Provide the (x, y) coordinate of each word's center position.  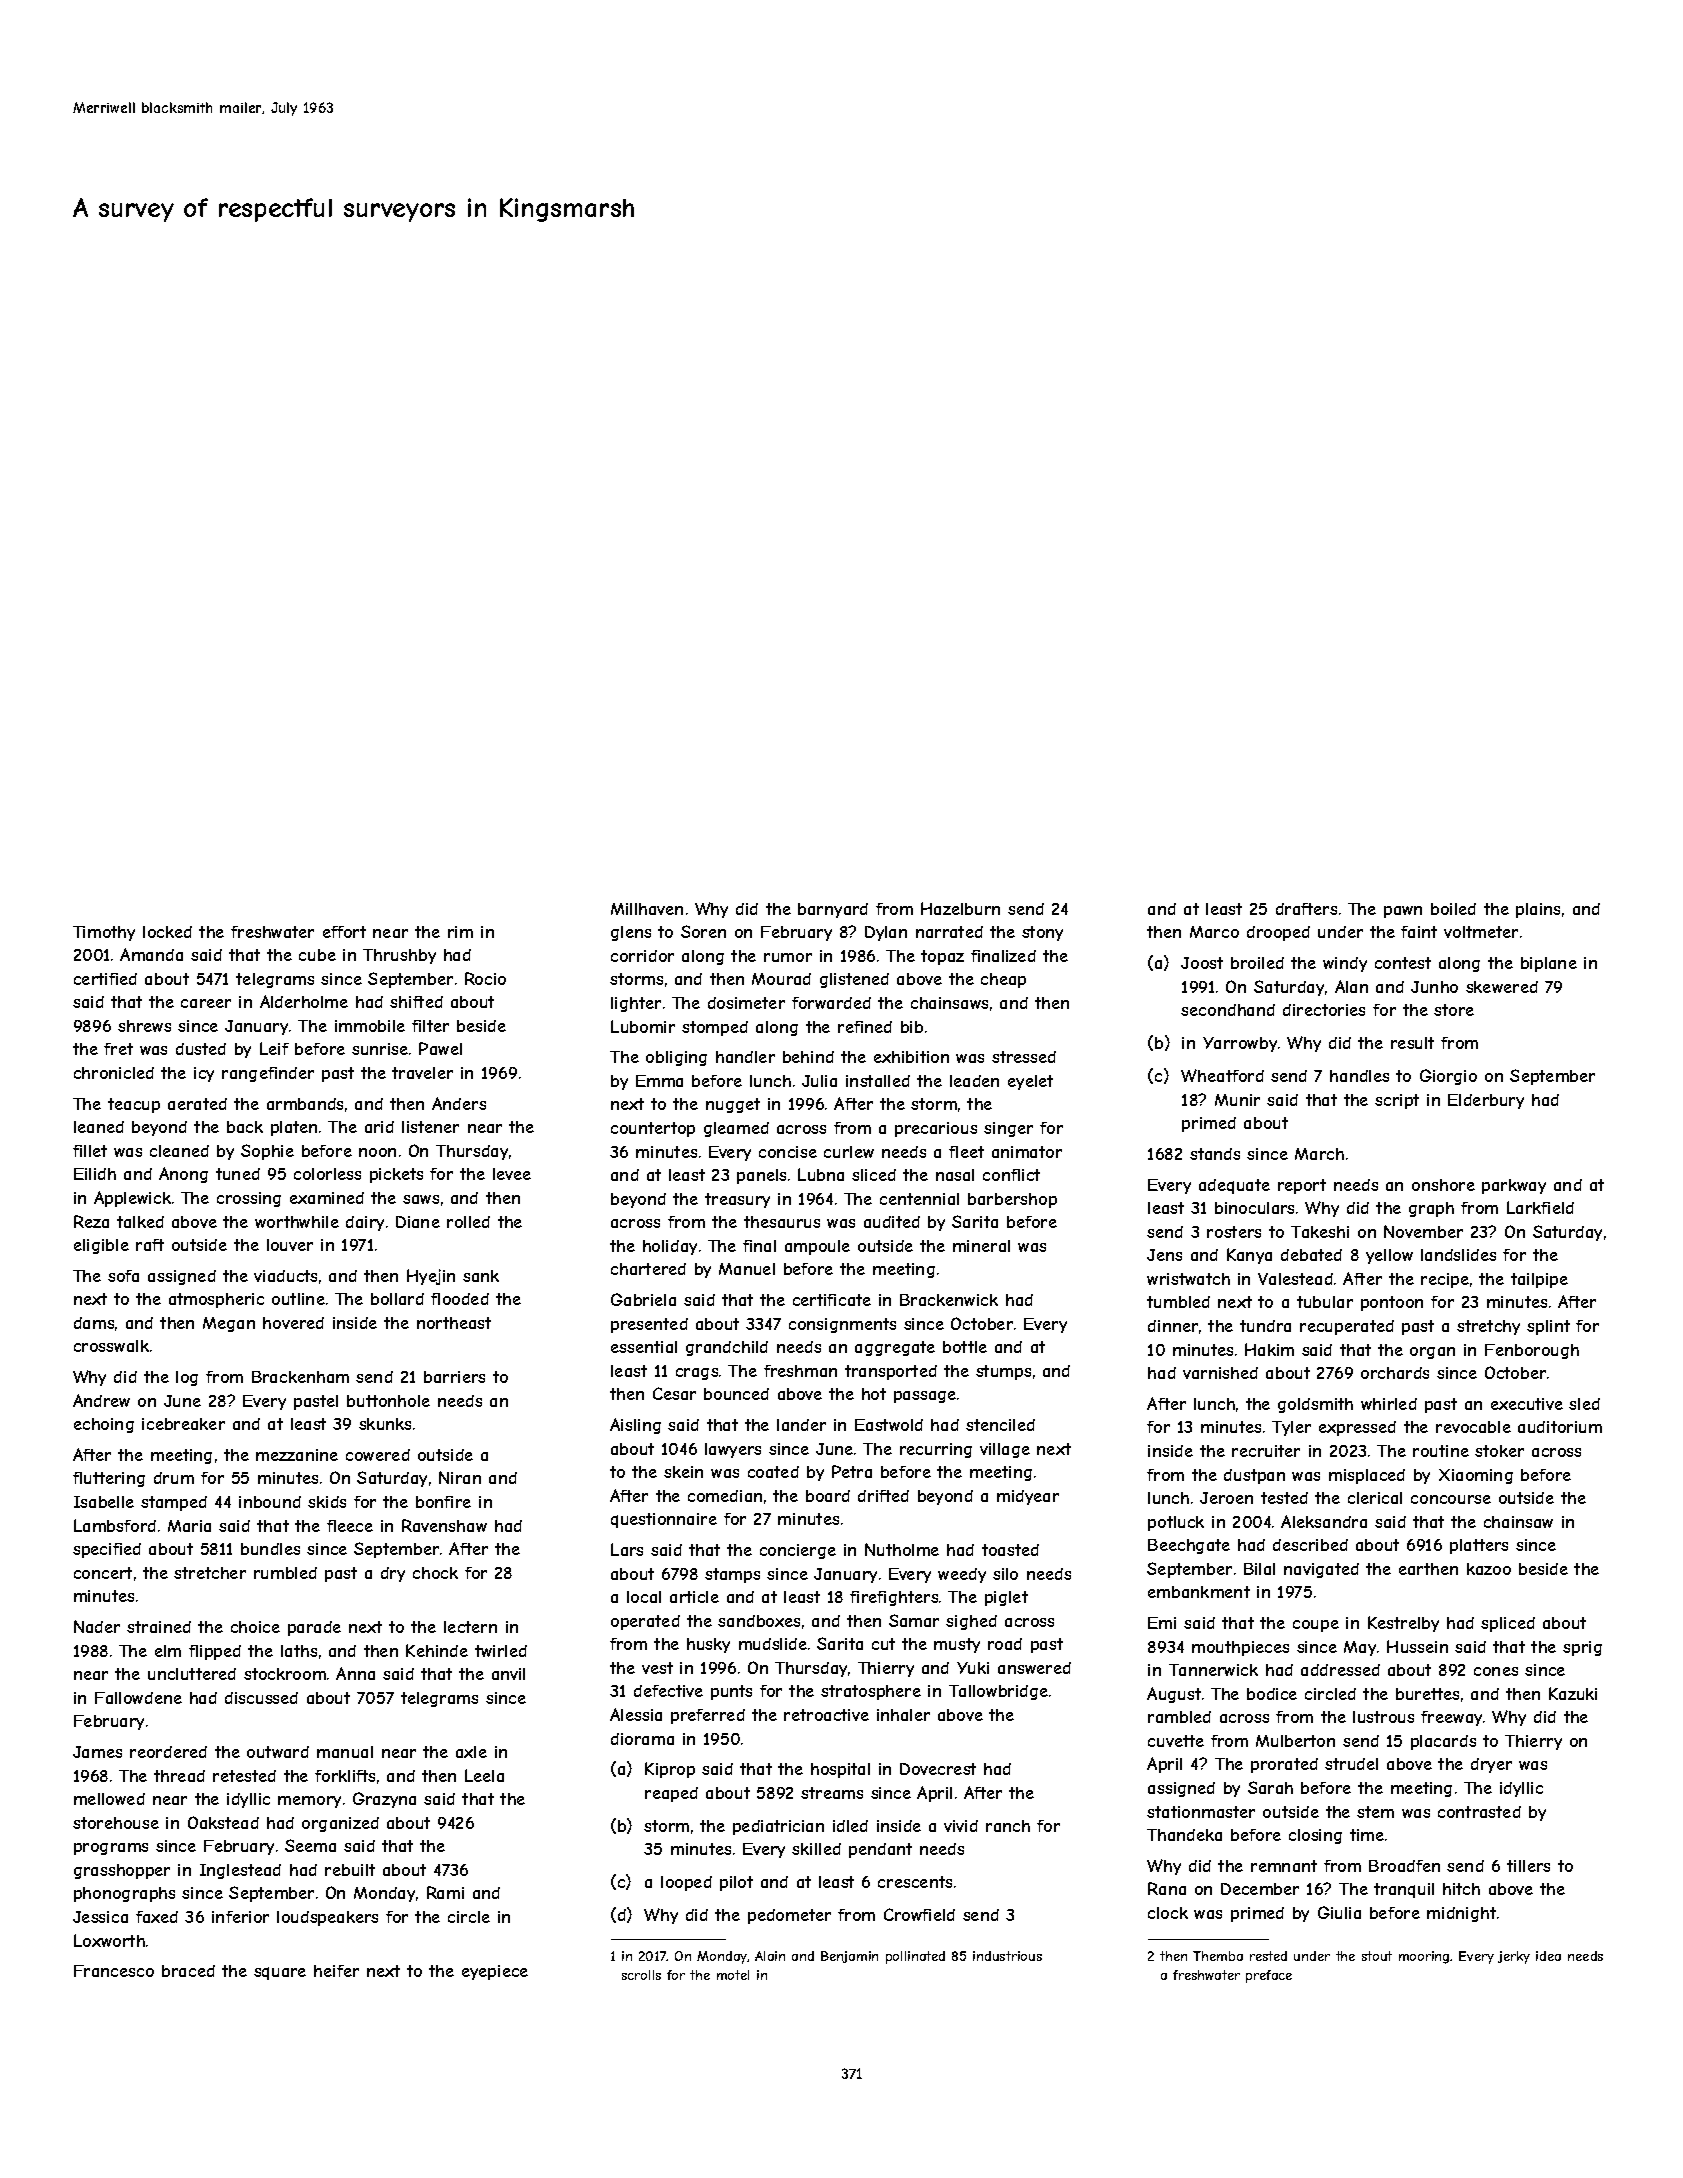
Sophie (267, 1152)
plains (1538, 910)
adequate (1234, 1186)
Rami (445, 1892)
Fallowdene (138, 1698)
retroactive (826, 1715)
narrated (949, 932)
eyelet (1030, 1082)
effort (344, 932)
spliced (1508, 1624)
